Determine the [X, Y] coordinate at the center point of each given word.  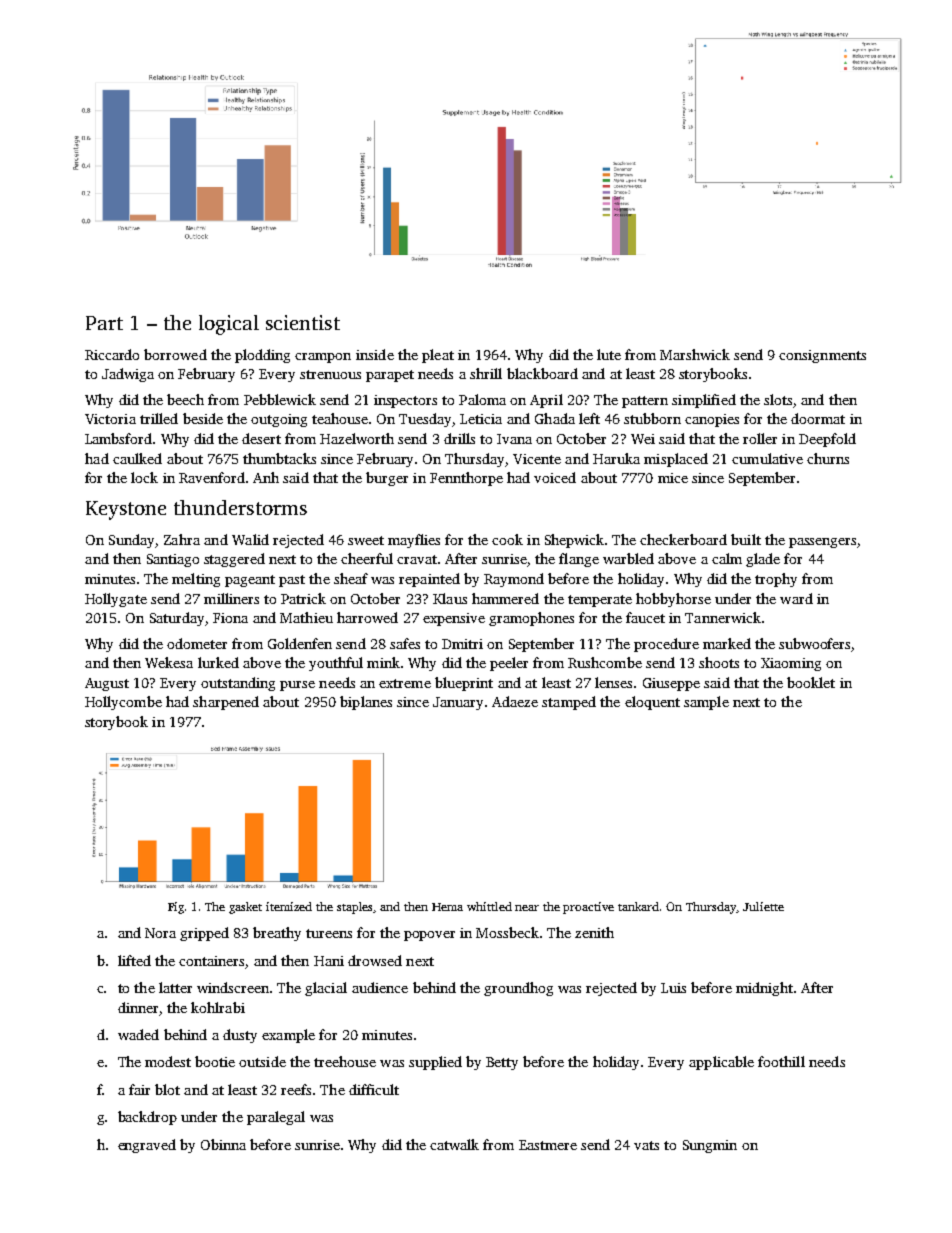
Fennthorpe [466, 479]
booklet [811, 682]
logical [229, 325]
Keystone [126, 510]
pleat [438, 356]
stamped [569, 703]
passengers [822, 543]
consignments [822, 356]
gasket [245, 908]
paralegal [276, 1118]
